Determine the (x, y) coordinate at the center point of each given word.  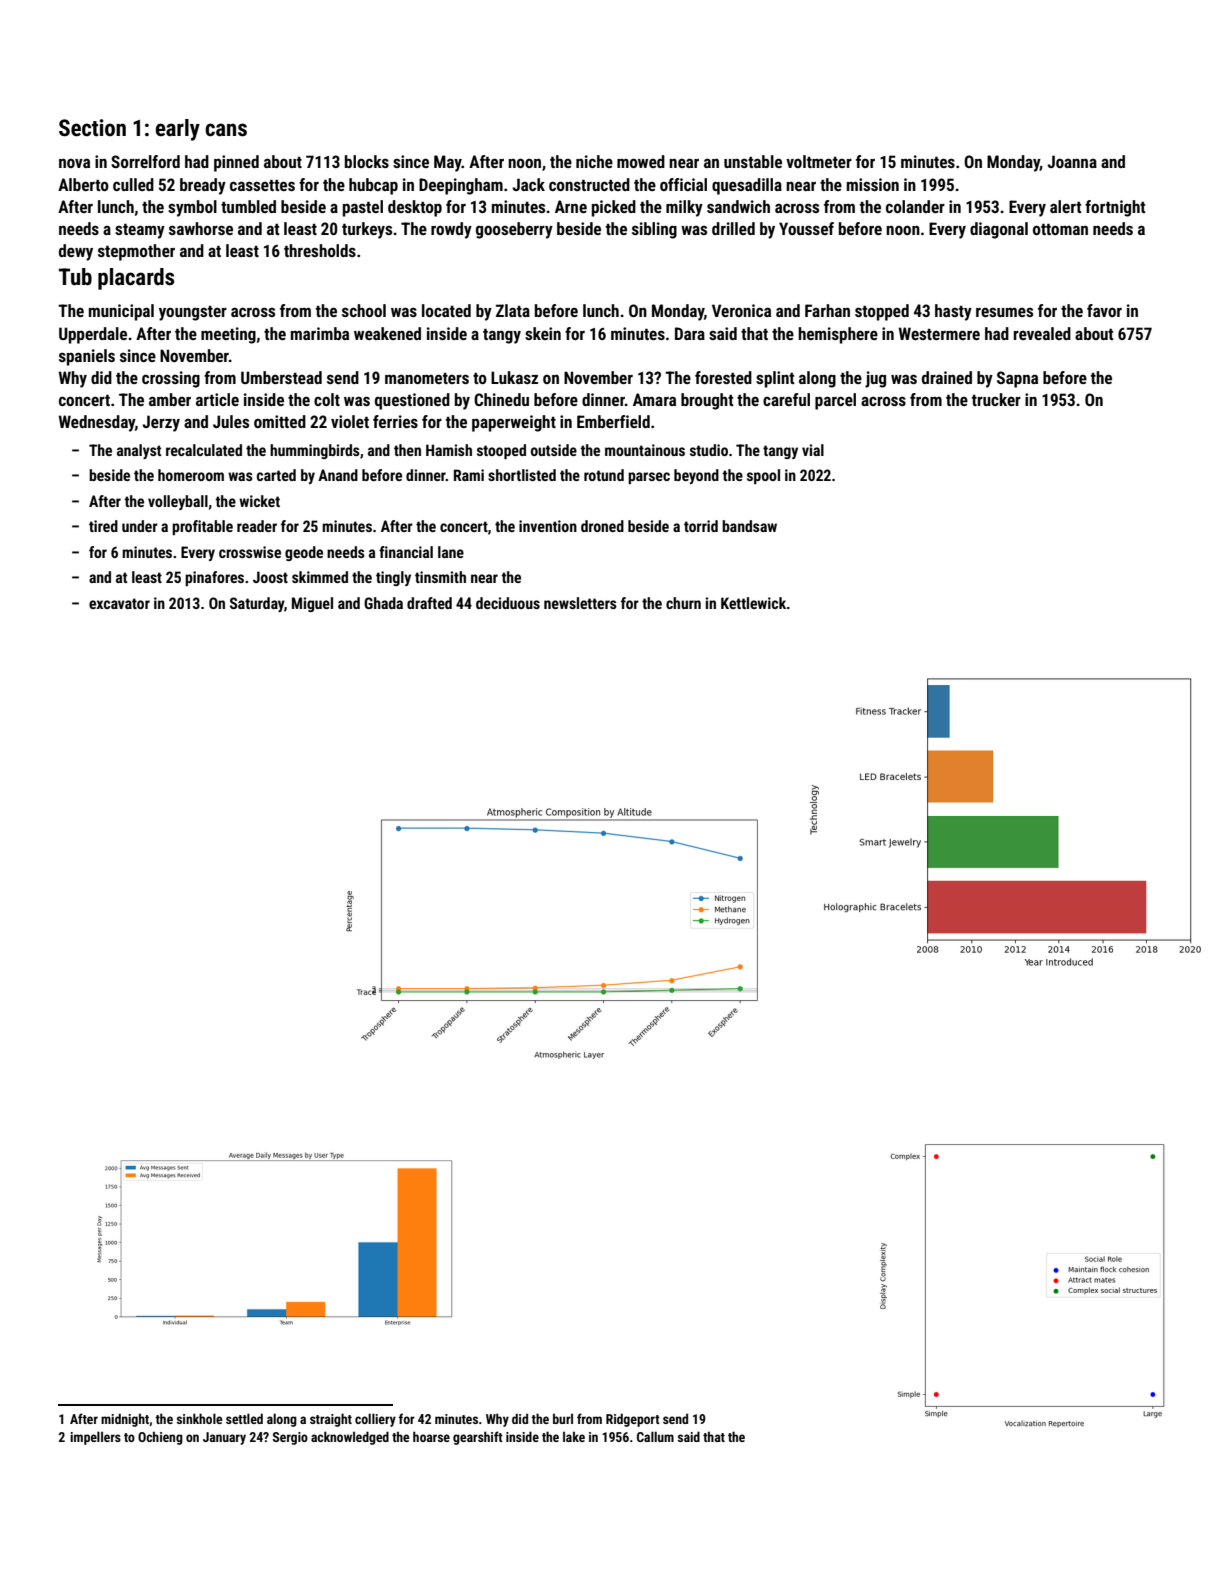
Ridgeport (633, 1420)
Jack (528, 184)
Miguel (312, 604)
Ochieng (160, 1438)
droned (602, 526)
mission (873, 184)
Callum (655, 1436)
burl (563, 1419)
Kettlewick (753, 603)
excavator (119, 603)
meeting (228, 335)
